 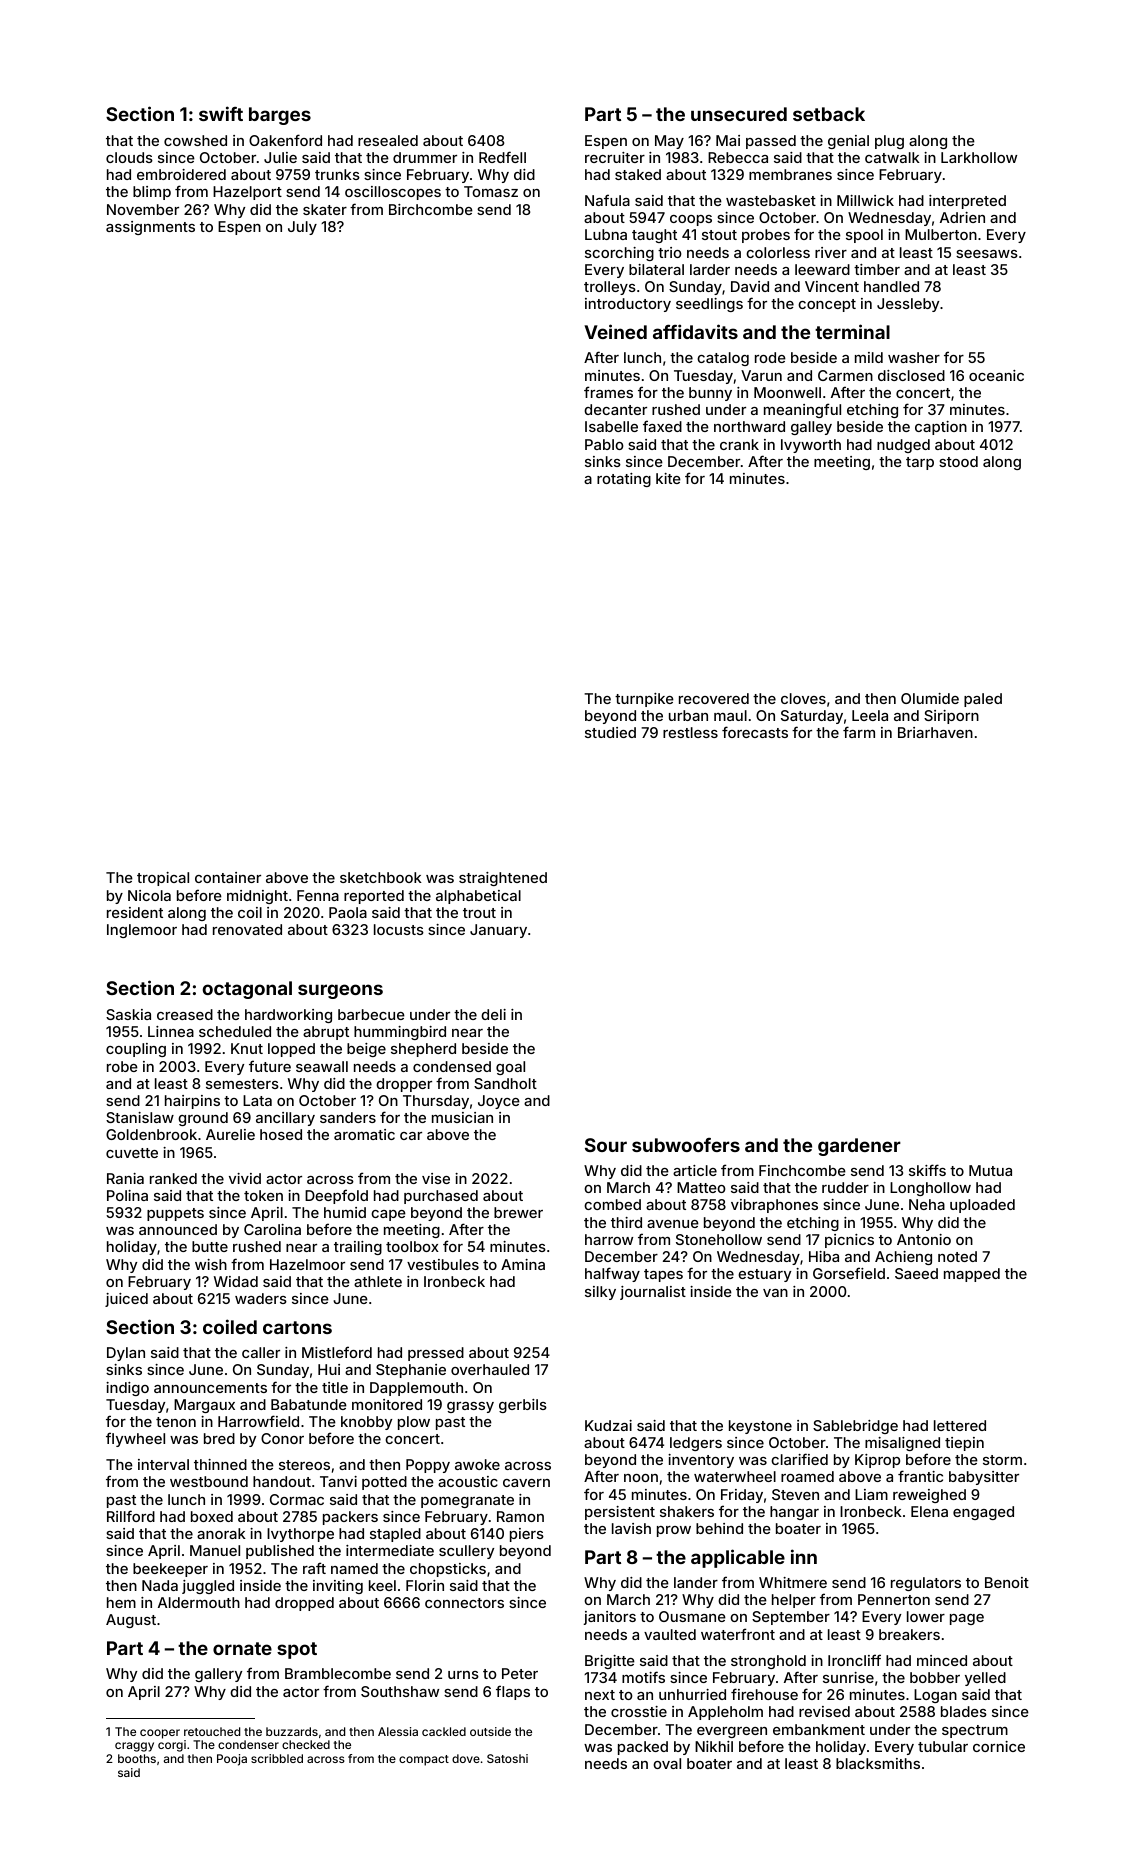 What do you see at coordinates (669, 142) in the document?
I see `May` at bounding box center [669, 142].
